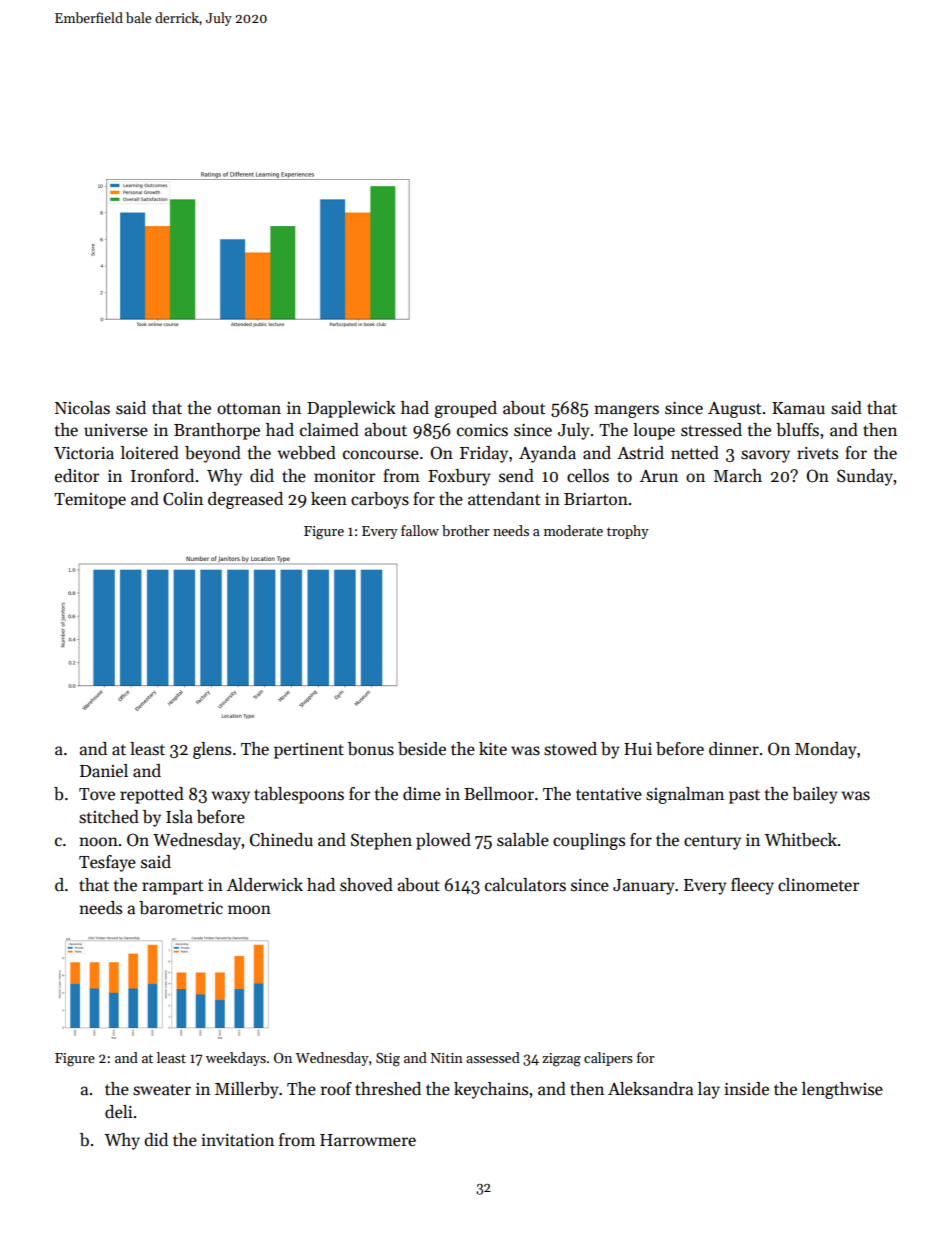  What do you see at coordinates (491, 1090) in the image?
I see `keychains` at bounding box center [491, 1090].
